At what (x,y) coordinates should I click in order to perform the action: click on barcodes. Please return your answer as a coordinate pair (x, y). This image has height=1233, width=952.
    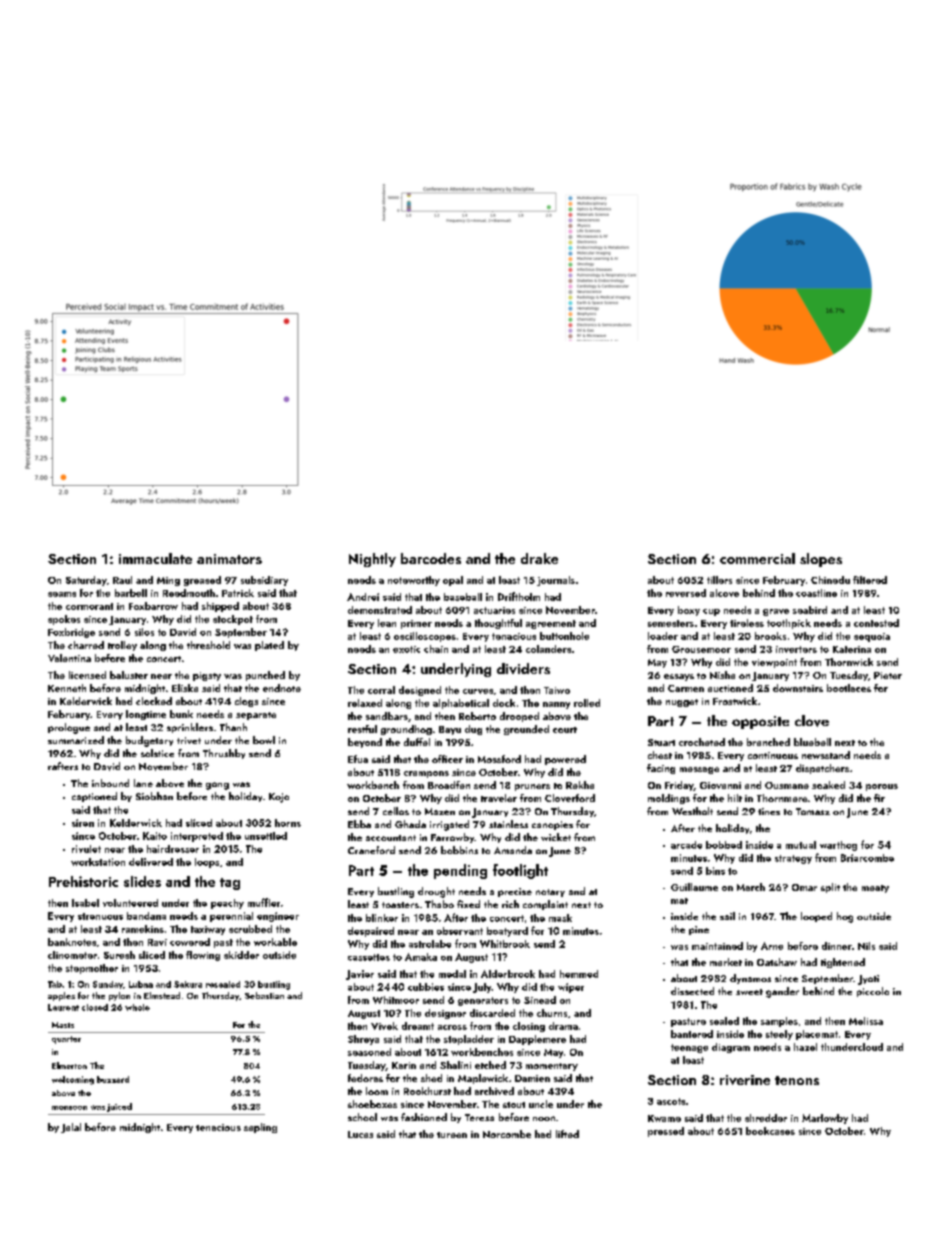
    Looking at the image, I should click on (431, 558).
